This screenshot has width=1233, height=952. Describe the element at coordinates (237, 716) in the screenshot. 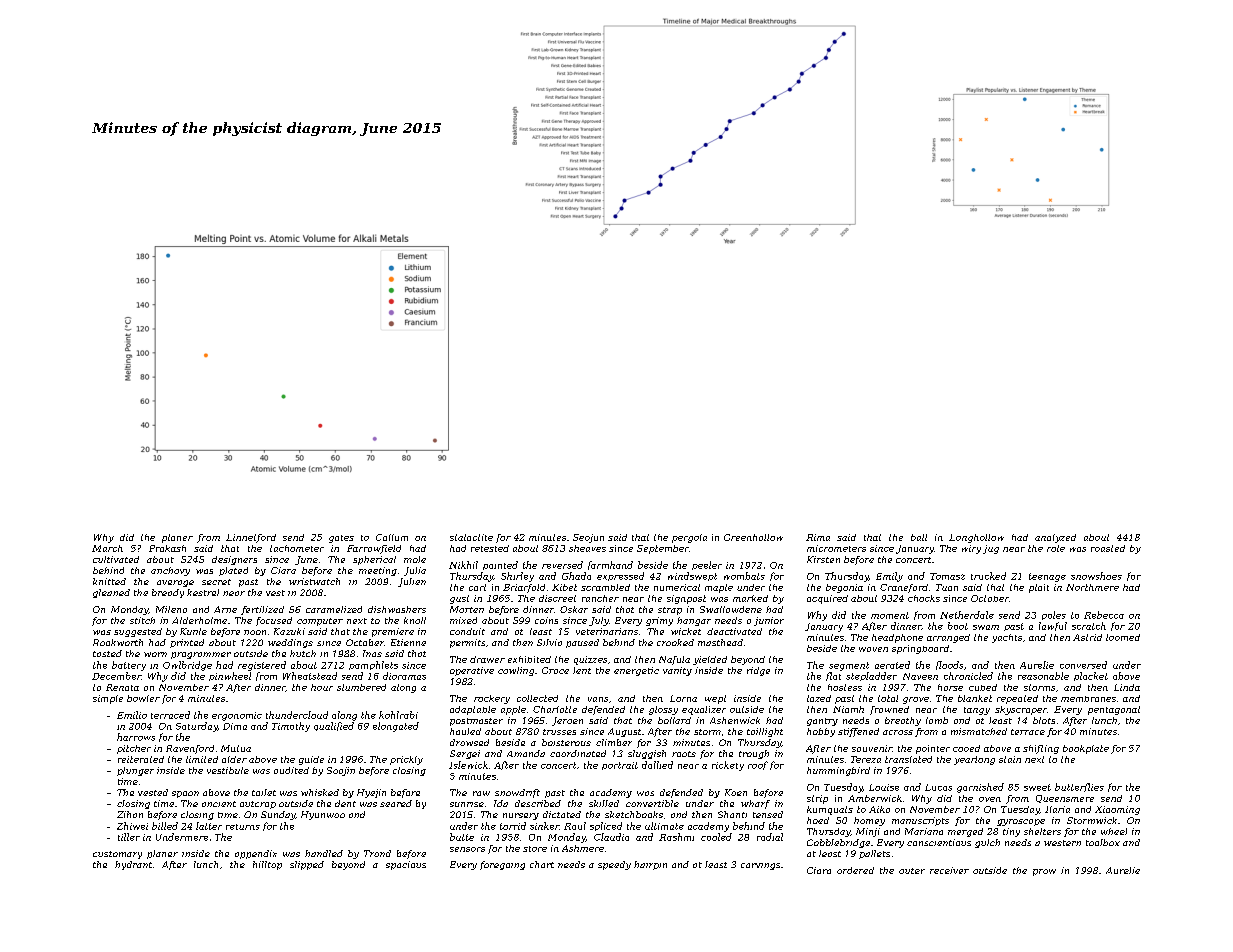

I see `ergonomic` at that location.
